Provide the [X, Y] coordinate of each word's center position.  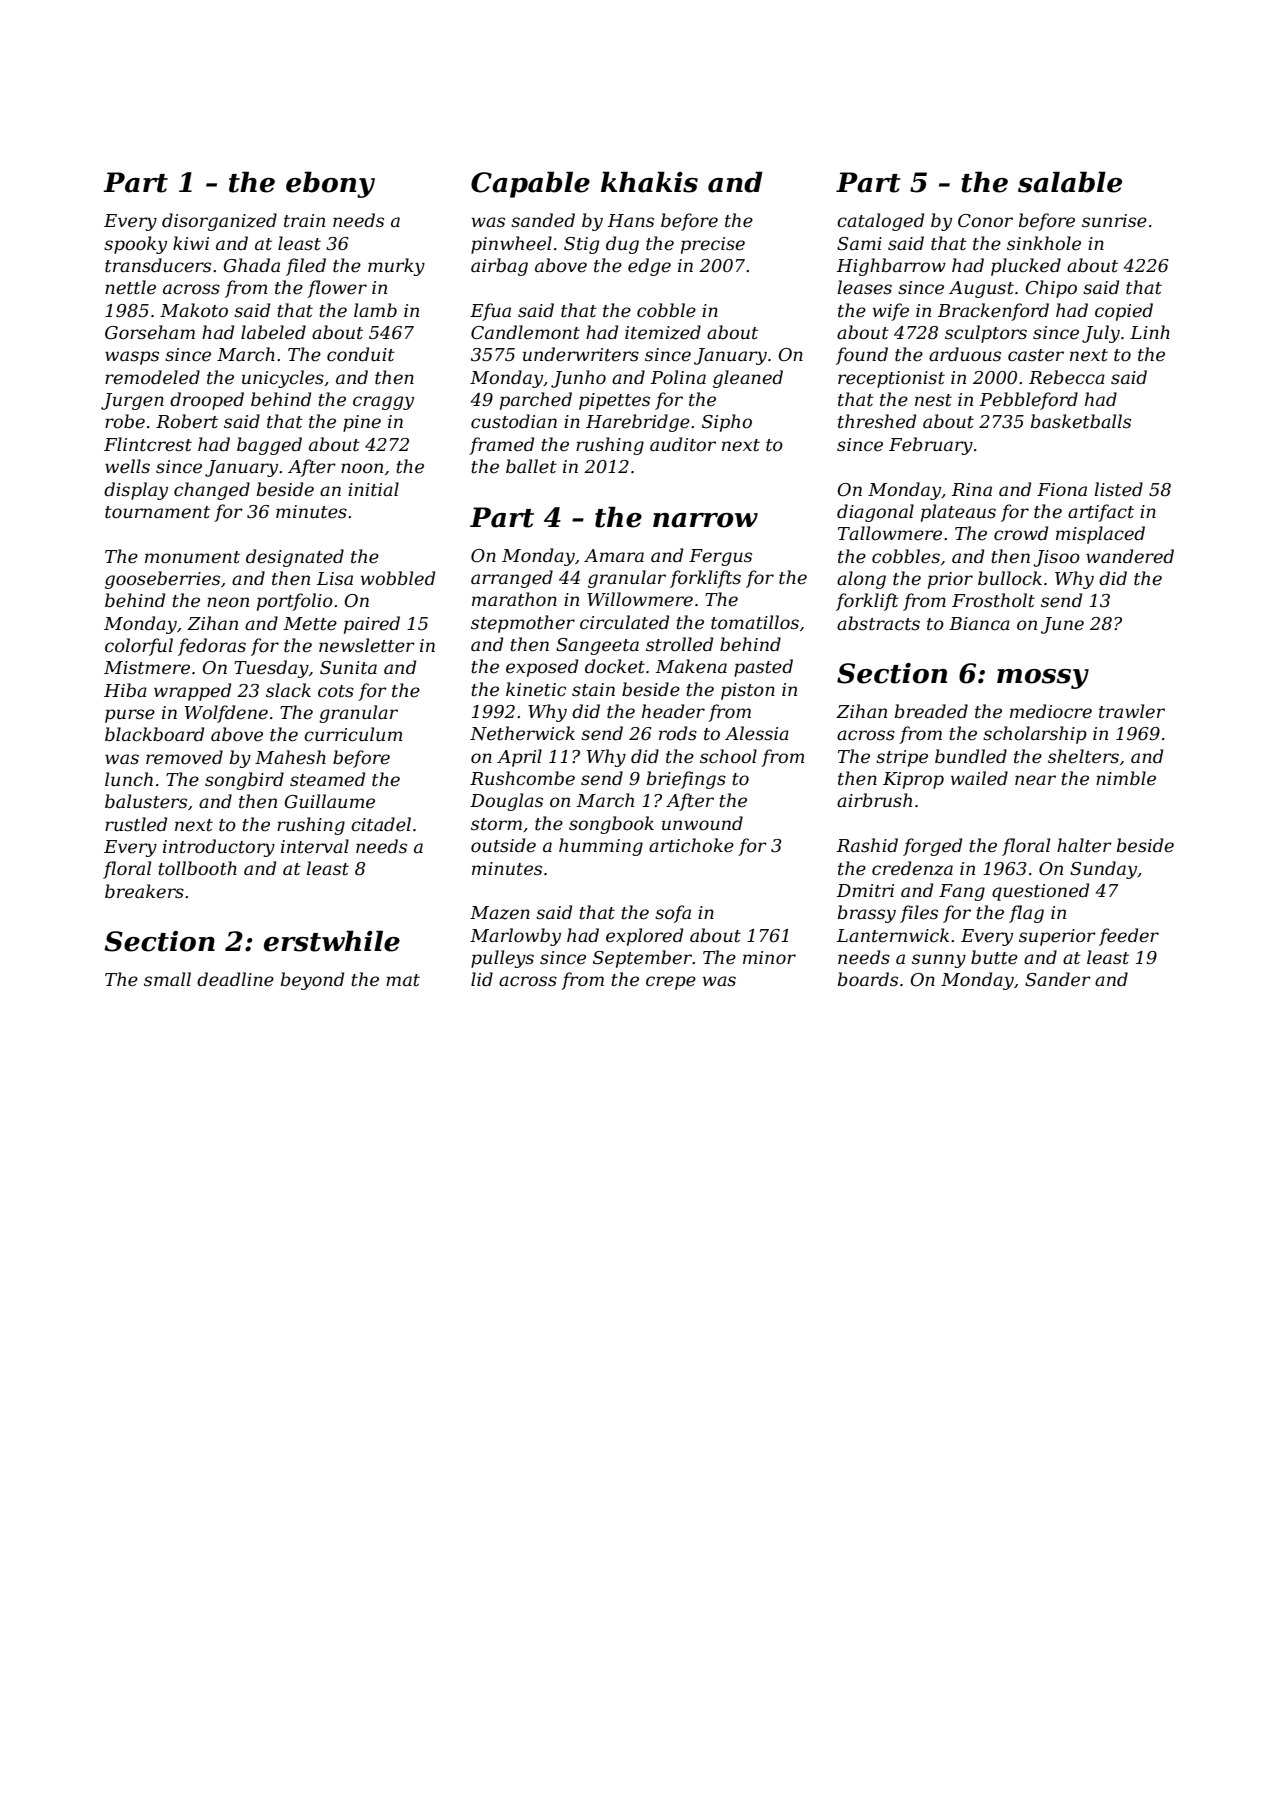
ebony [330, 184]
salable [1070, 182]
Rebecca [1067, 377]
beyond [312, 981]
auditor [683, 444]
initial [373, 489]
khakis [649, 182]
